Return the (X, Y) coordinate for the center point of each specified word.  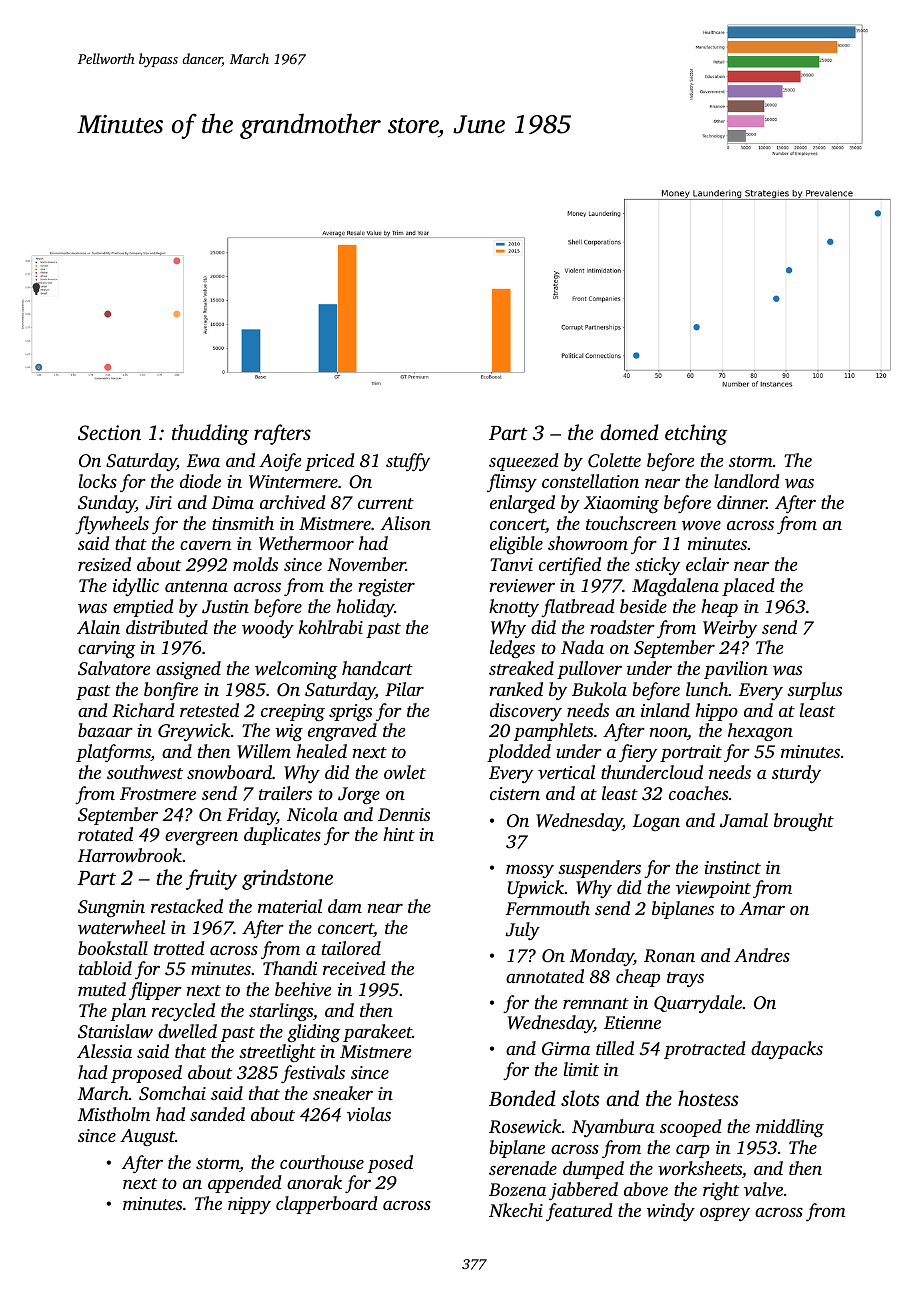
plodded (519, 753)
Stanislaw (115, 1031)
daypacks (787, 1050)
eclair (707, 564)
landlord (747, 481)
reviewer (522, 585)
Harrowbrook (130, 855)
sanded (217, 1114)
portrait (691, 753)
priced (330, 462)
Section (109, 433)
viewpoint (713, 889)
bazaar (105, 730)
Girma (566, 1049)
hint (399, 834)
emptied (143, 608)
